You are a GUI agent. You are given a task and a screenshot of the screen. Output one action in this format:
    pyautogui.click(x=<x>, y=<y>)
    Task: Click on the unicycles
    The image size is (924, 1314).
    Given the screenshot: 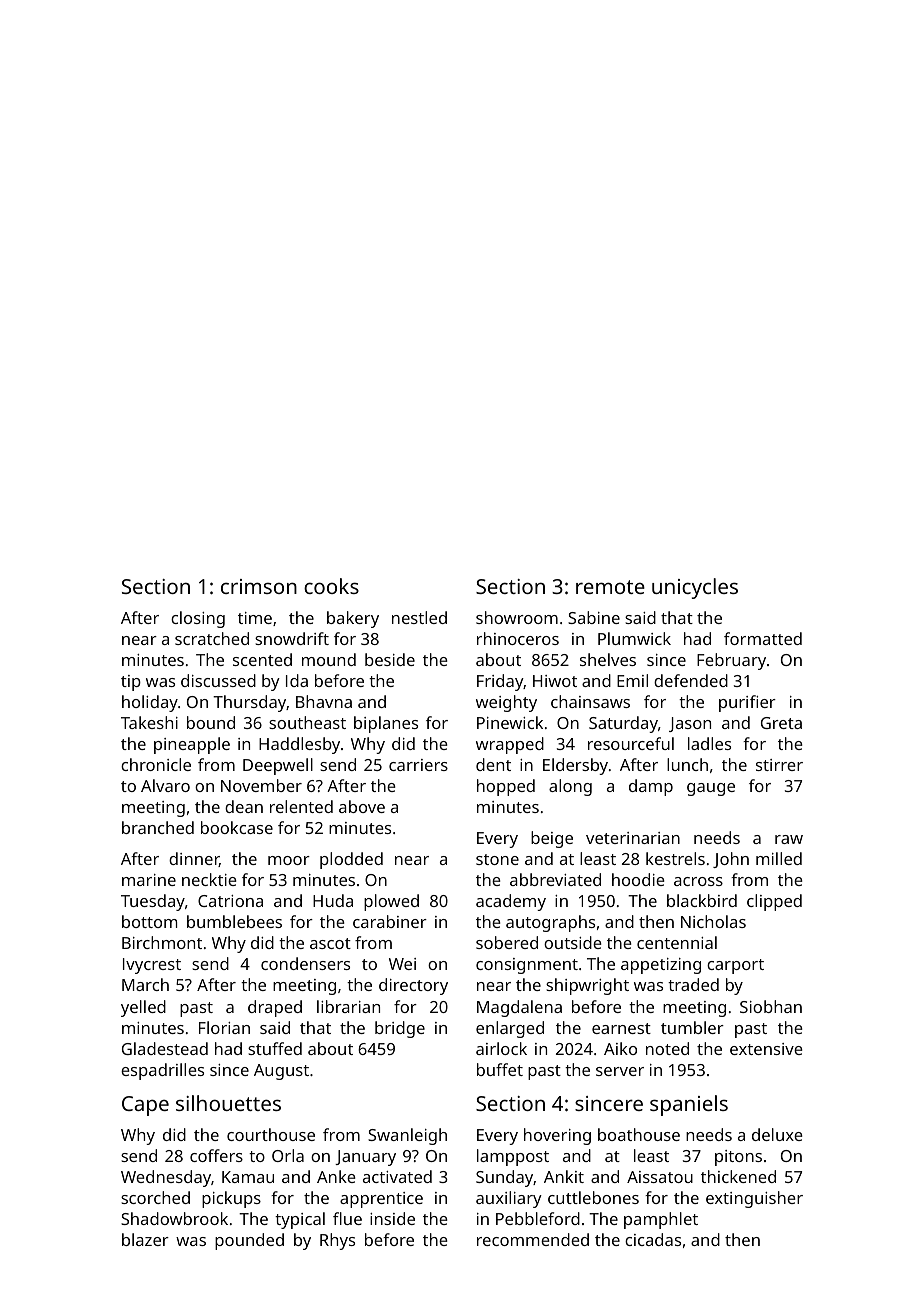 What is the action you would take?
    pyautogui.click(x=695, y=588)
